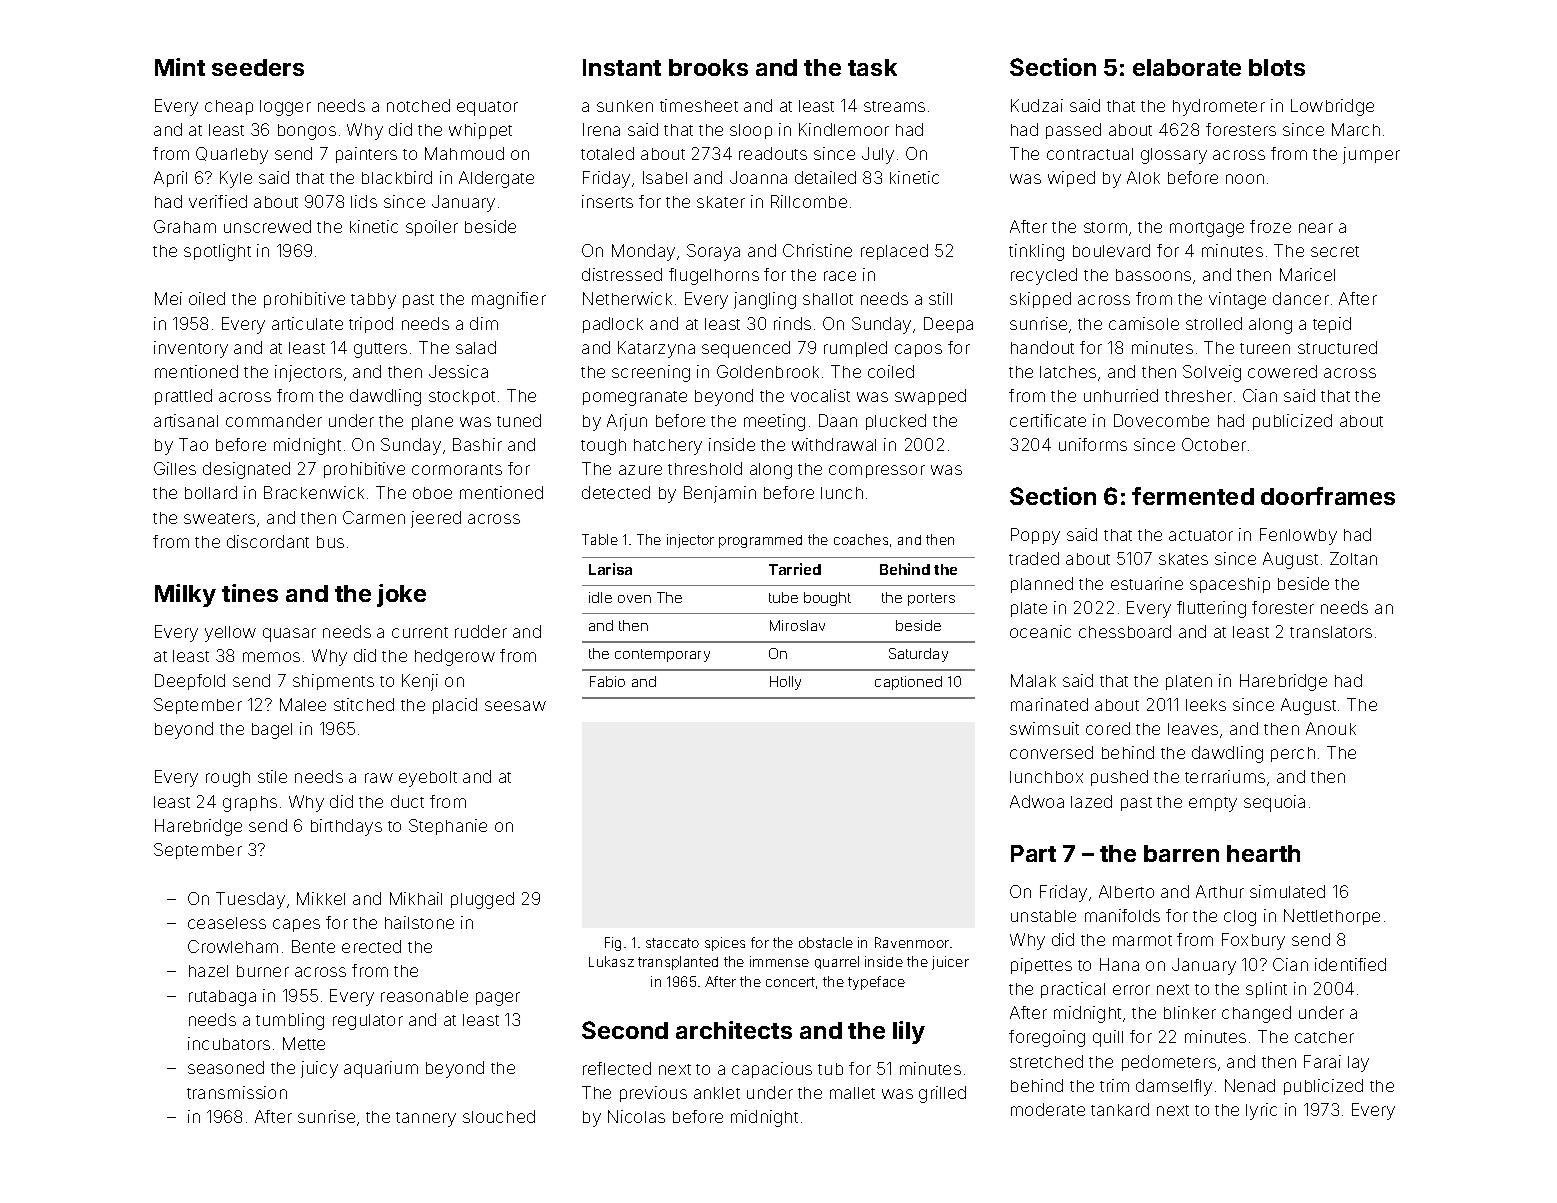 This page has width=1557, height=1203. What do you see at coordinates (627, 422) in the page?
I see `Arjun` at bounding box center [627, 422].
